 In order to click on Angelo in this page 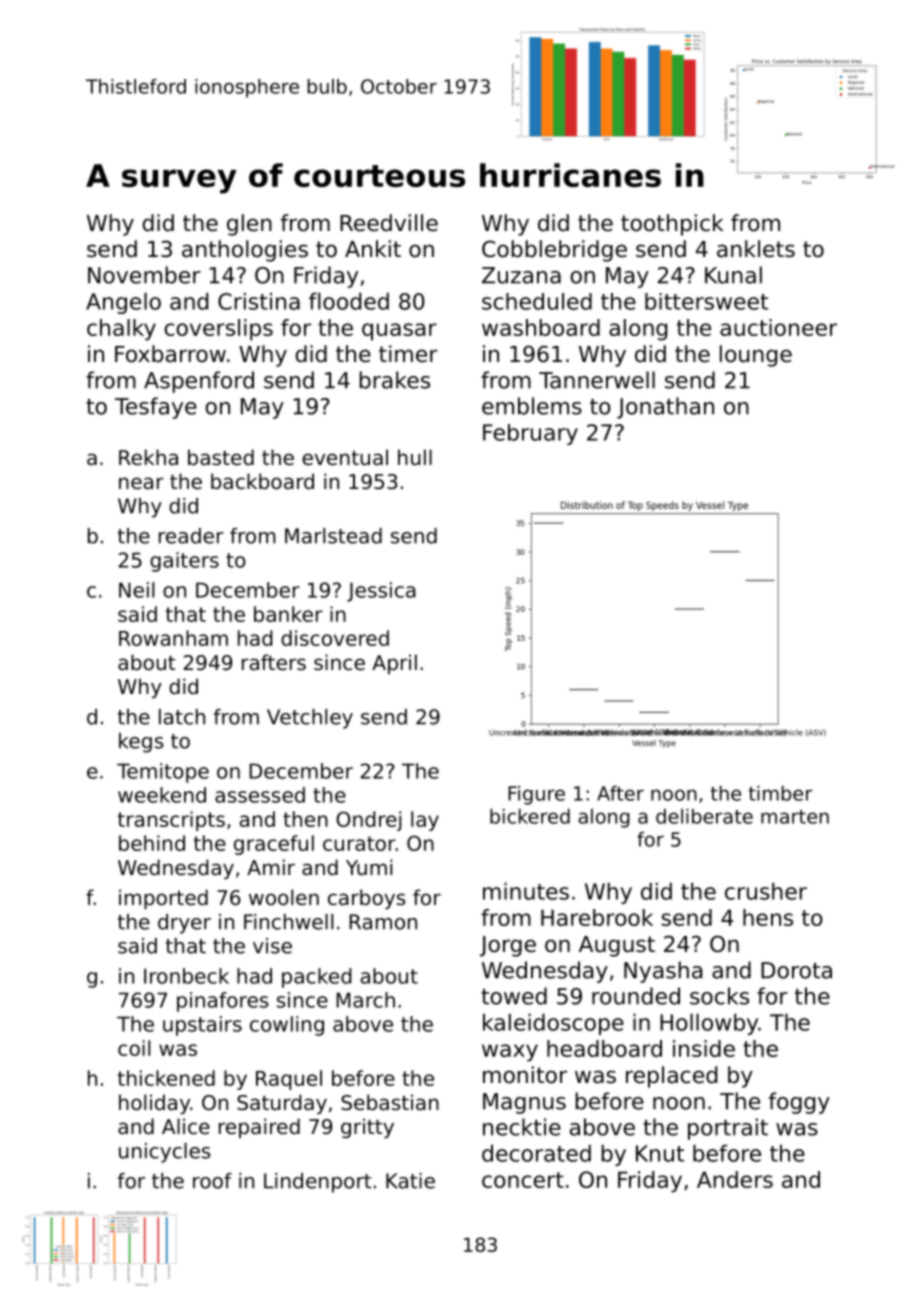, I will do `click(123, 303)`.
